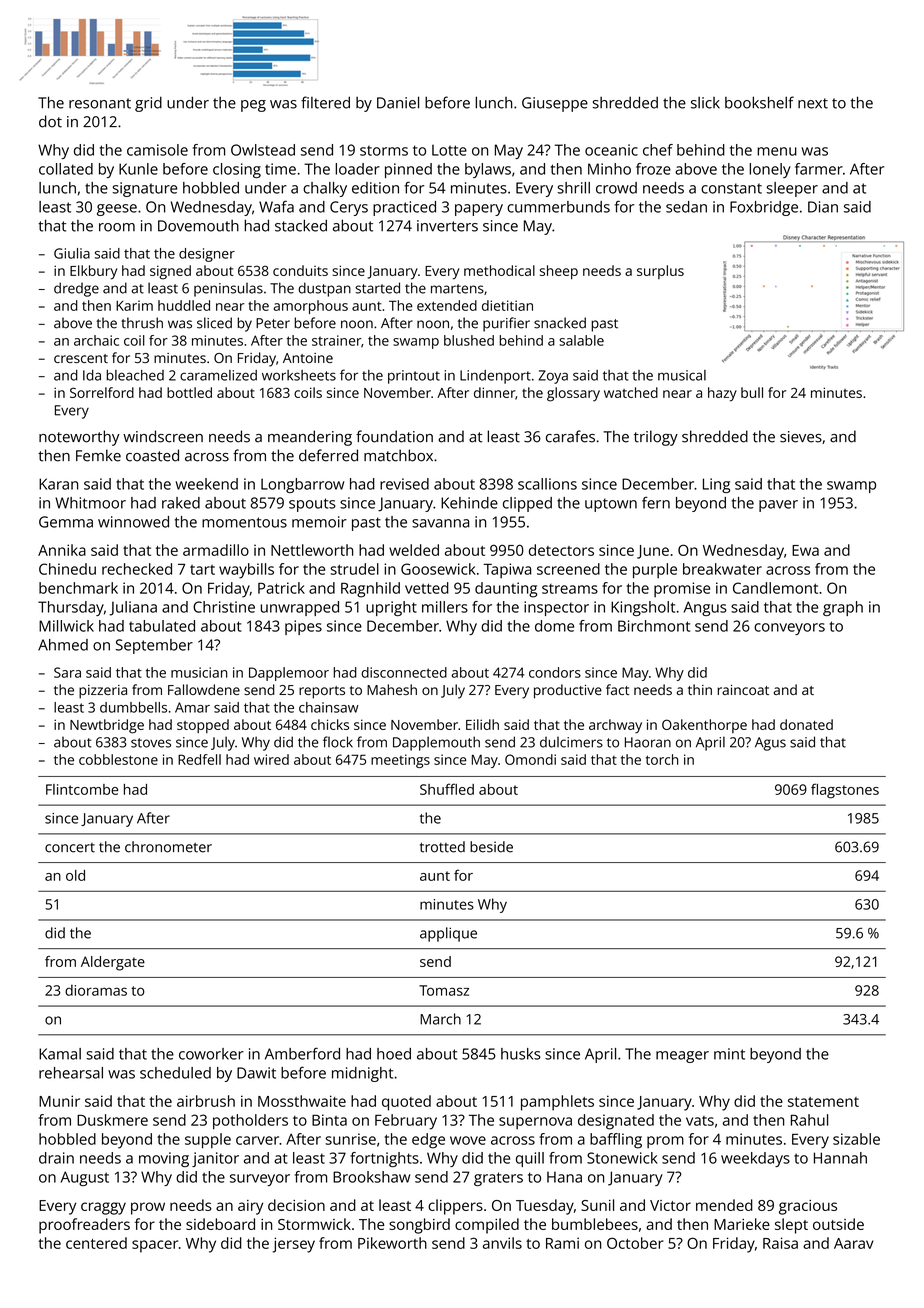 This document has width=924, height=1308. What do you see at coordinates (162, 626) in the document?
I see `tabulated` at bounding box center [162, 626].
